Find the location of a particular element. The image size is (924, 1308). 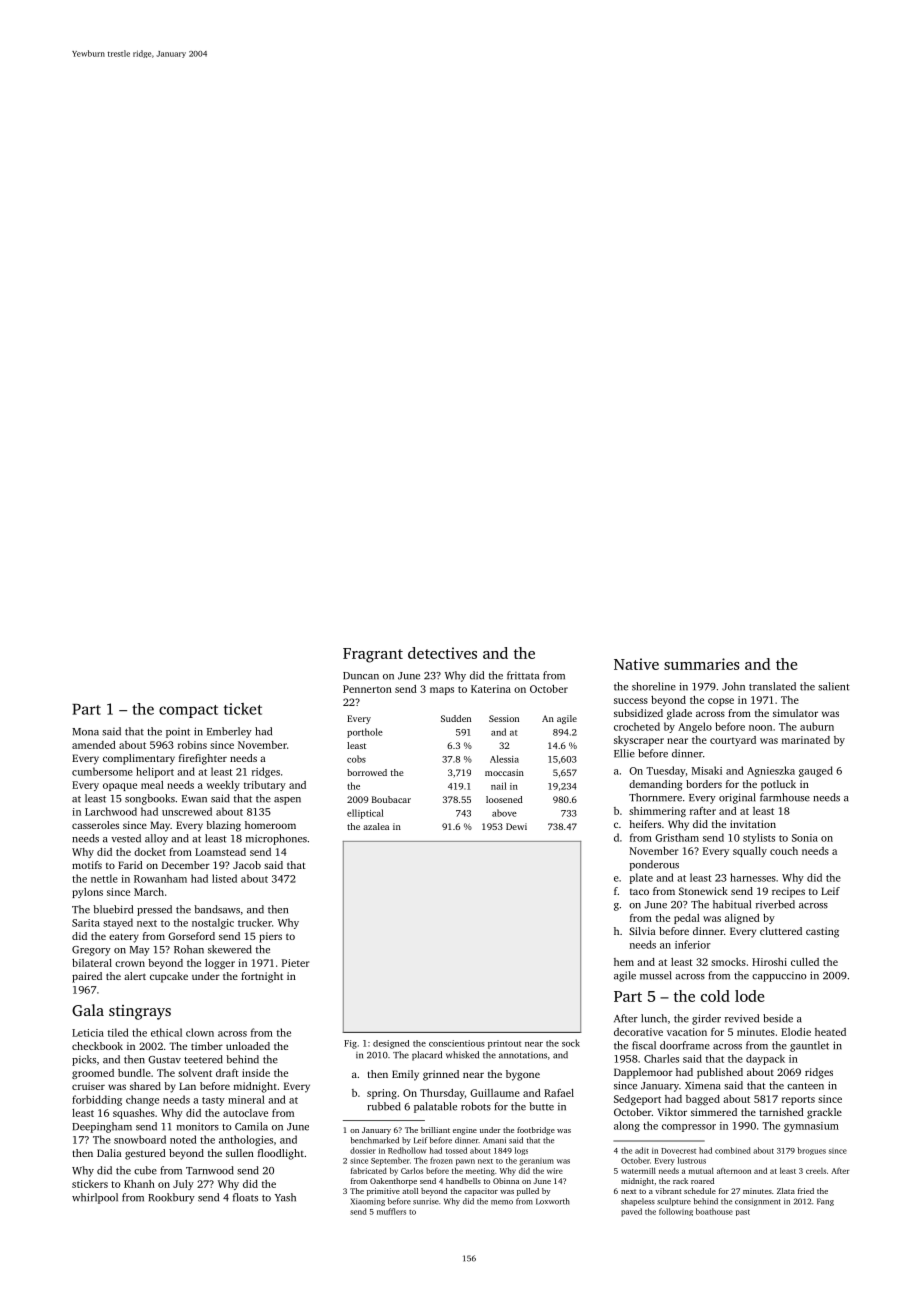

conscientious is located at coordinates (457, 1043).
